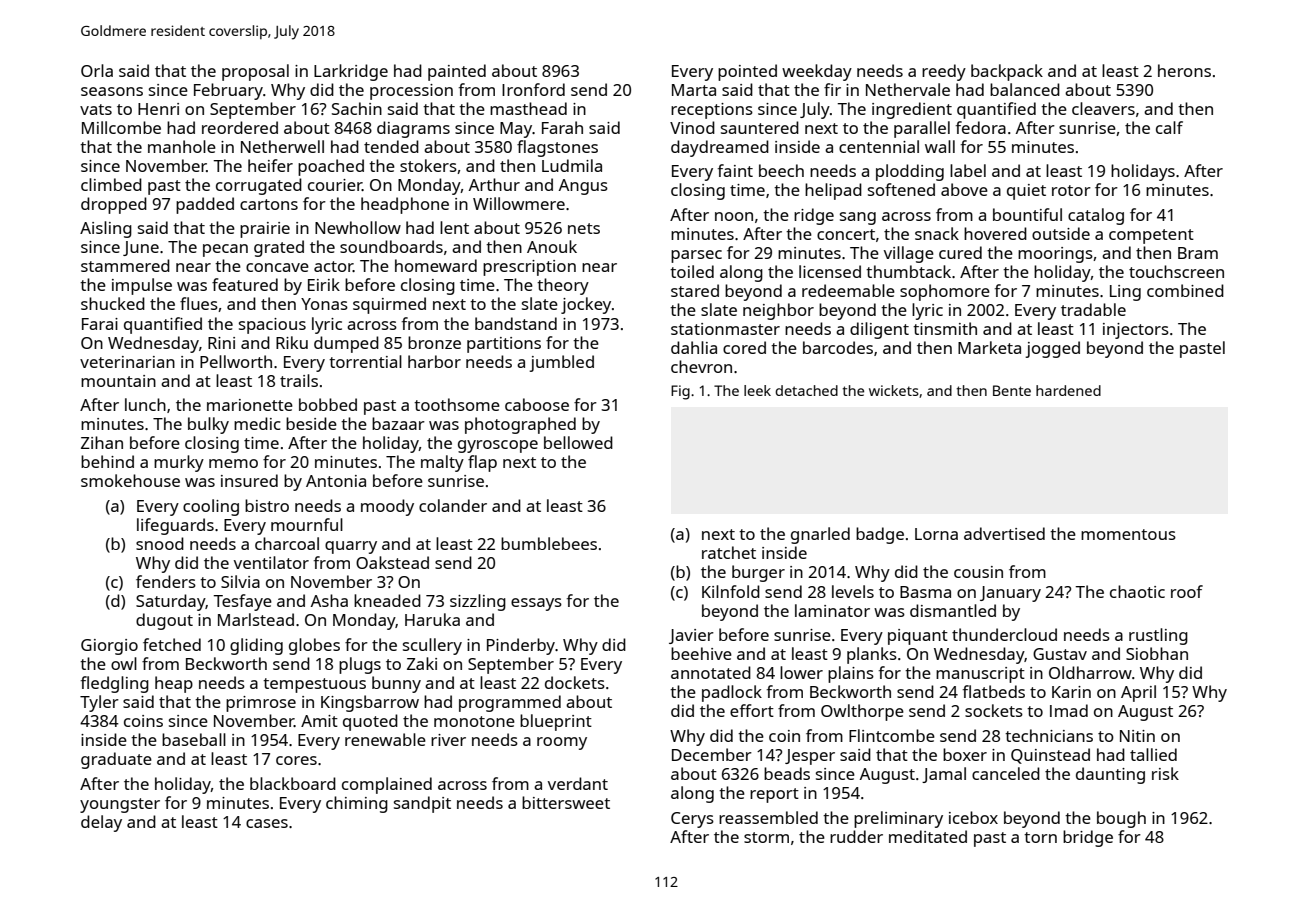  Describe the element at coordinates (529, 268) in the page. I see `prescription` at that location.
